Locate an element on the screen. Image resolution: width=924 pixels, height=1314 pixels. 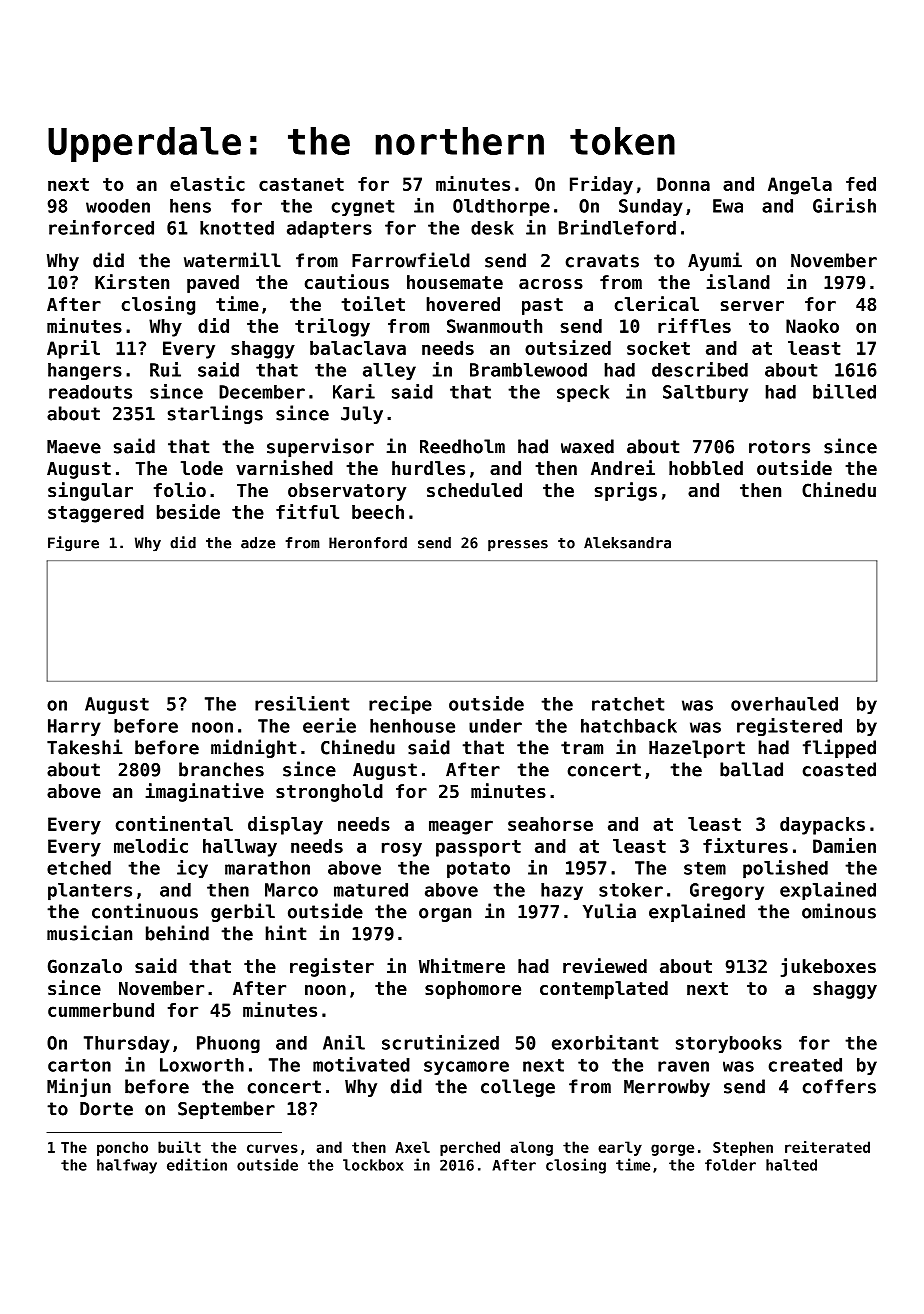
Hazelport is located at coordinates (697, 749).
